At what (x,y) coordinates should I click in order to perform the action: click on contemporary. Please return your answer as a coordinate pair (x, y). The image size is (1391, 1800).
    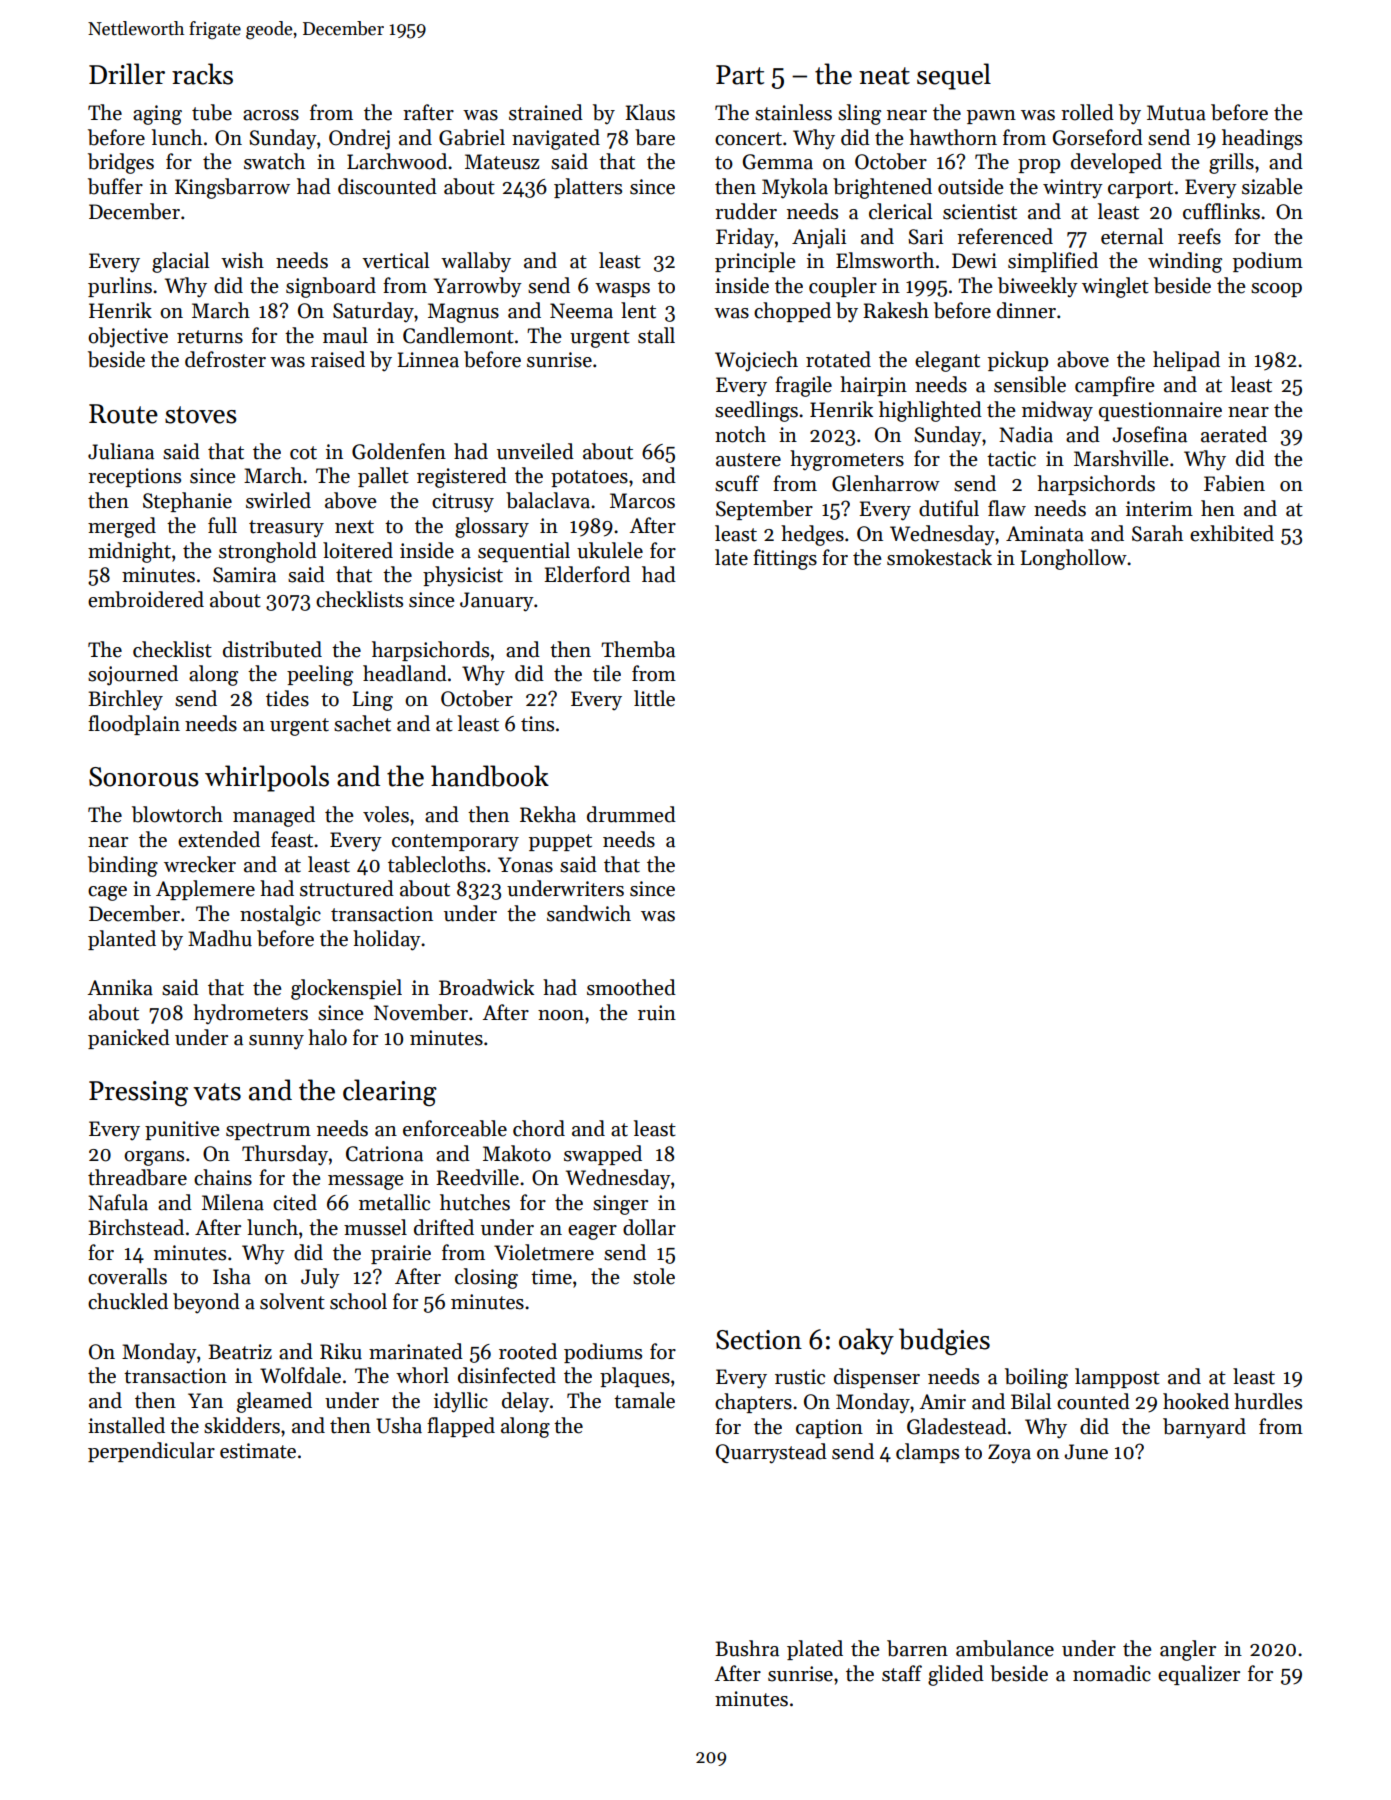
    Looking at the image, I should click on (455, 843).
